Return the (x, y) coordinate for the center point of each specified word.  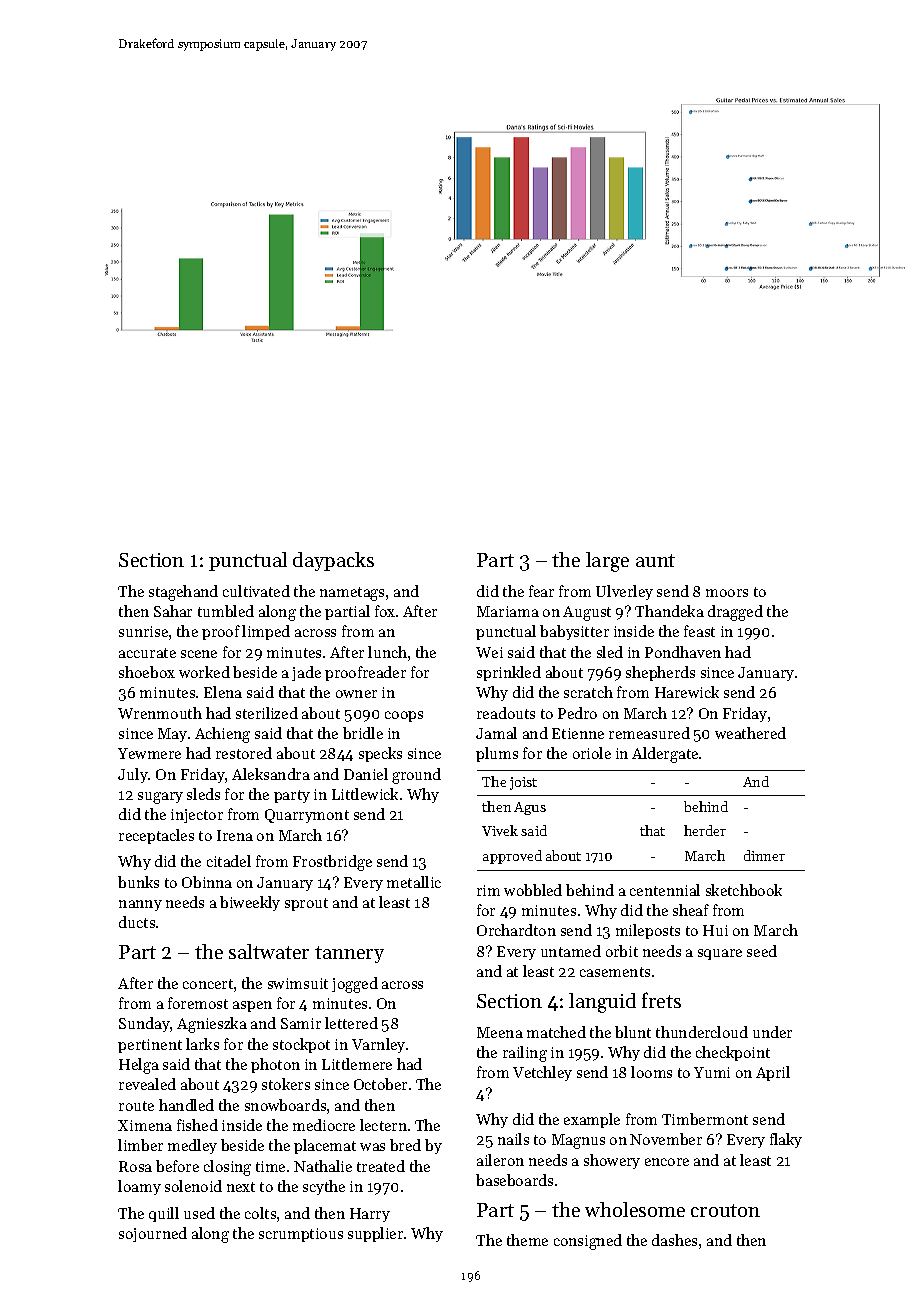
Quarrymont (307, 816)
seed (762, 951)
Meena (500, 1032)
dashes (674, 1240)
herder (705, 830)
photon (275, 1065)
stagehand (183, 593)
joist (523, 783)
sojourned (153, 1234)
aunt (655, 560)
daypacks (333, 561)
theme (527, 1240)
